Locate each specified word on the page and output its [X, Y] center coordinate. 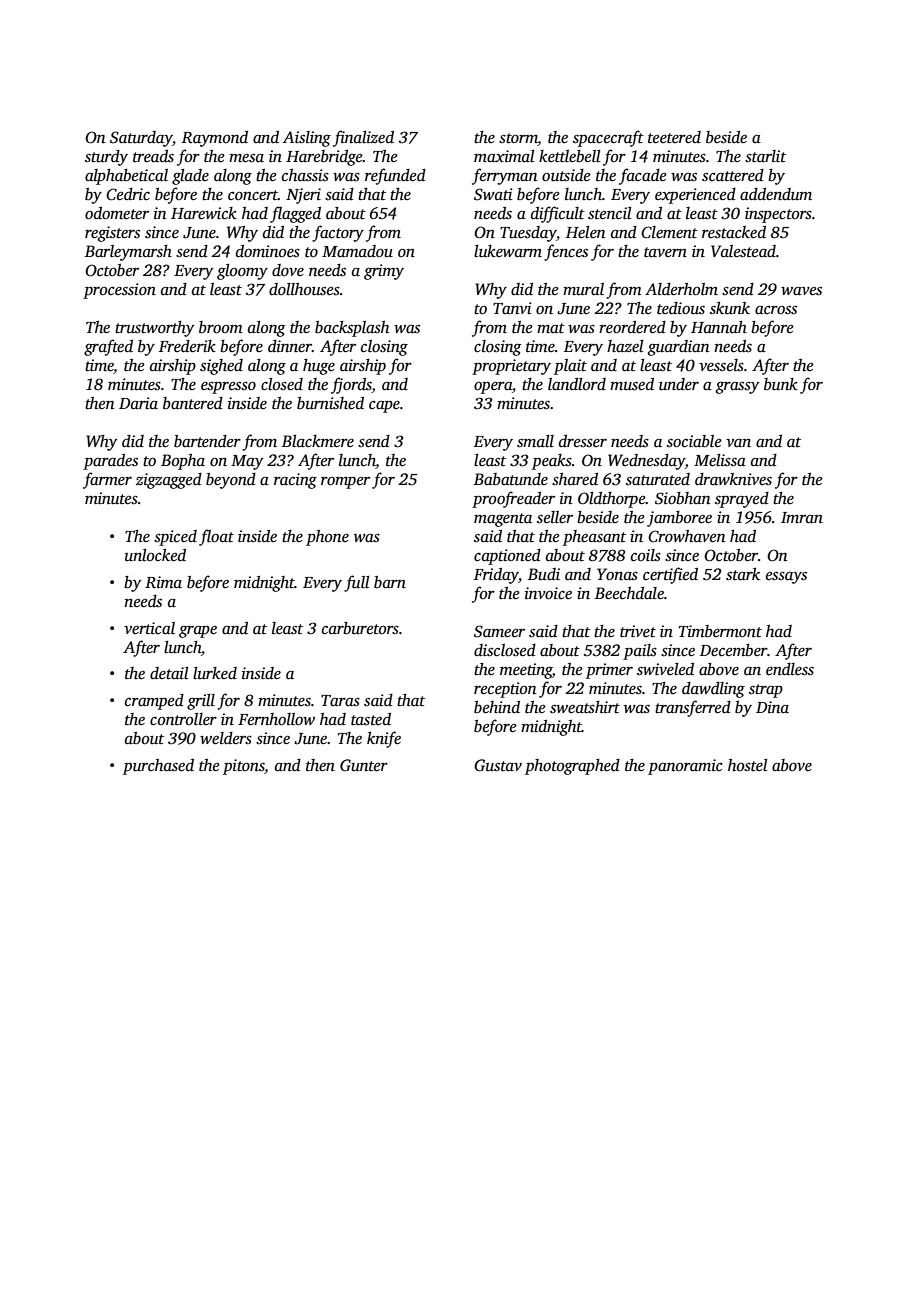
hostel [748, 765]
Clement [669, 232]
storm [518, 139]
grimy [384, 272]
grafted [108, 347]
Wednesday [646, 462]
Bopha [183, 462]
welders [226, 738]
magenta [503, 520]
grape [198, 632]
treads [153, 156]
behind [497, 707]
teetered [674, 137]
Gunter [364, 765]
